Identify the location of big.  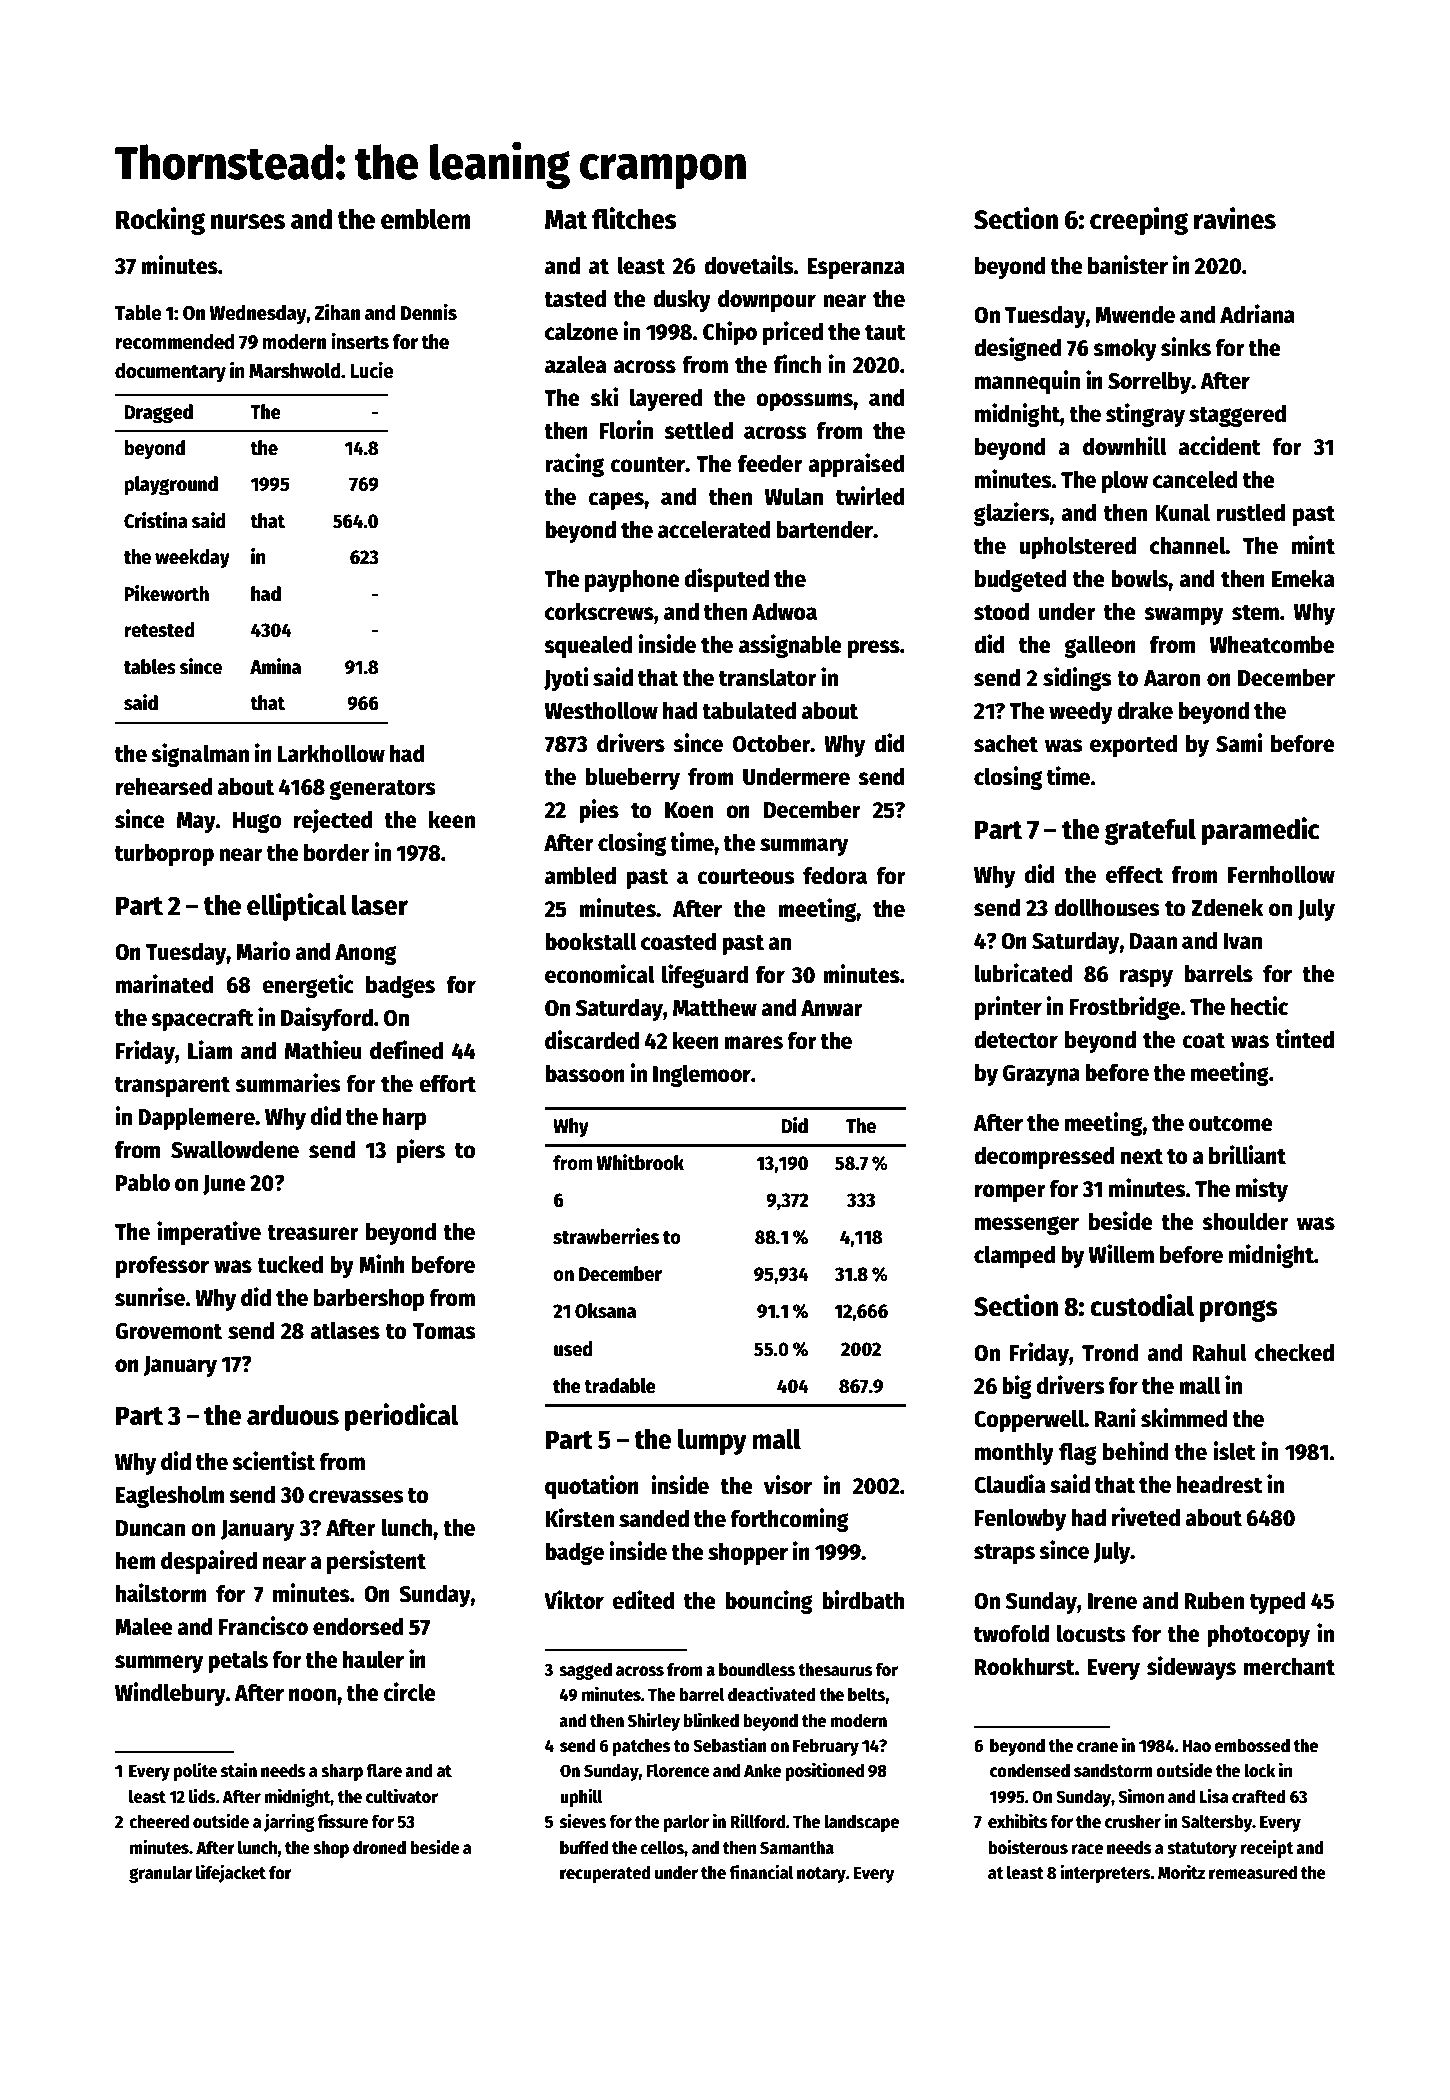
(1017, 1387).
